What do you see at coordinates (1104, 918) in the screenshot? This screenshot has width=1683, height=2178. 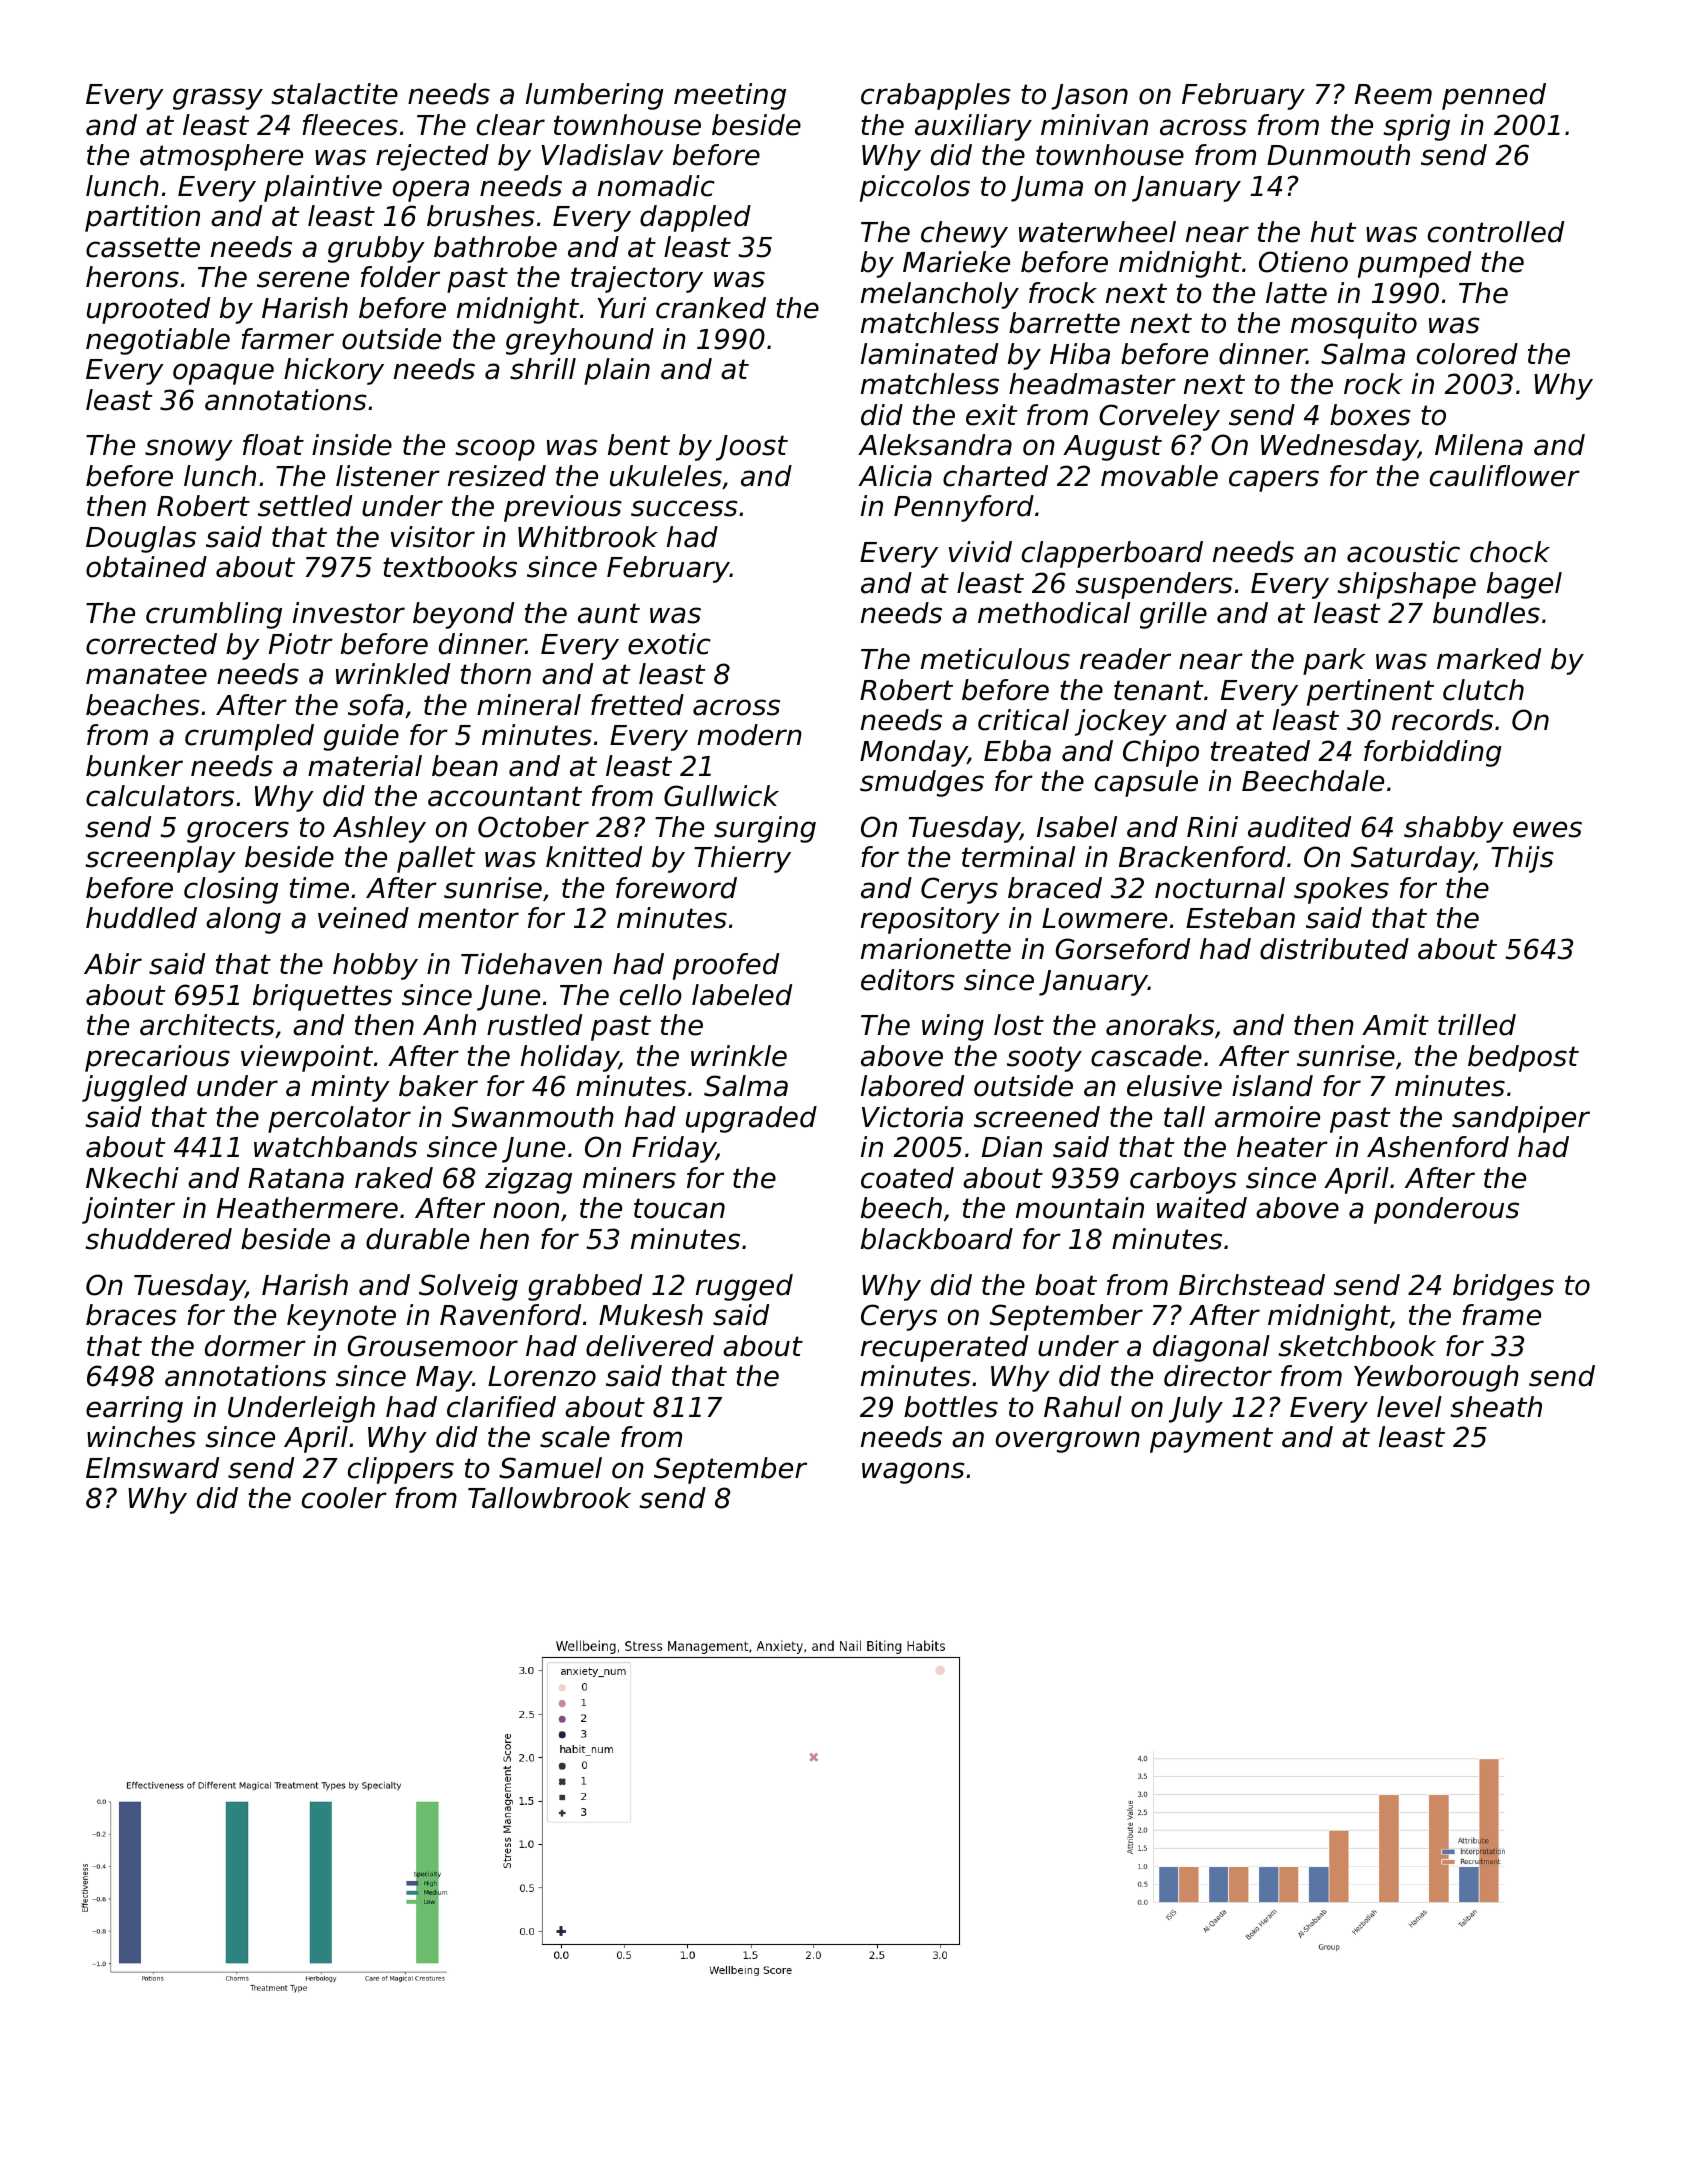 I see `Lowmere` at bounding box center [1104, 918].
